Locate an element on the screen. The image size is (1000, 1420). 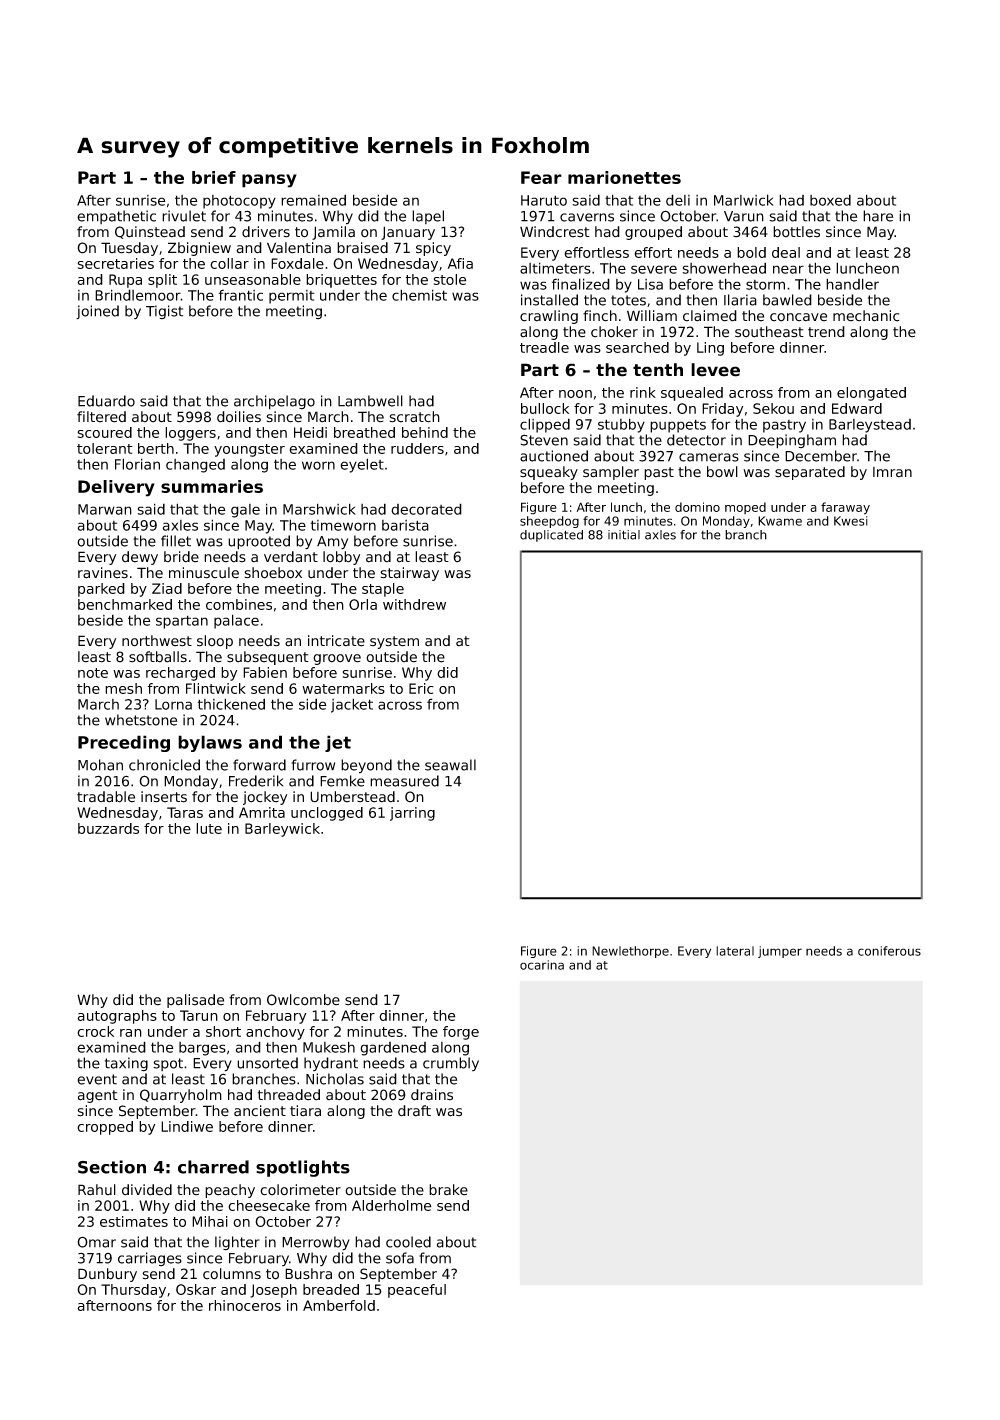
lute is located at coordinates (209, 828).
